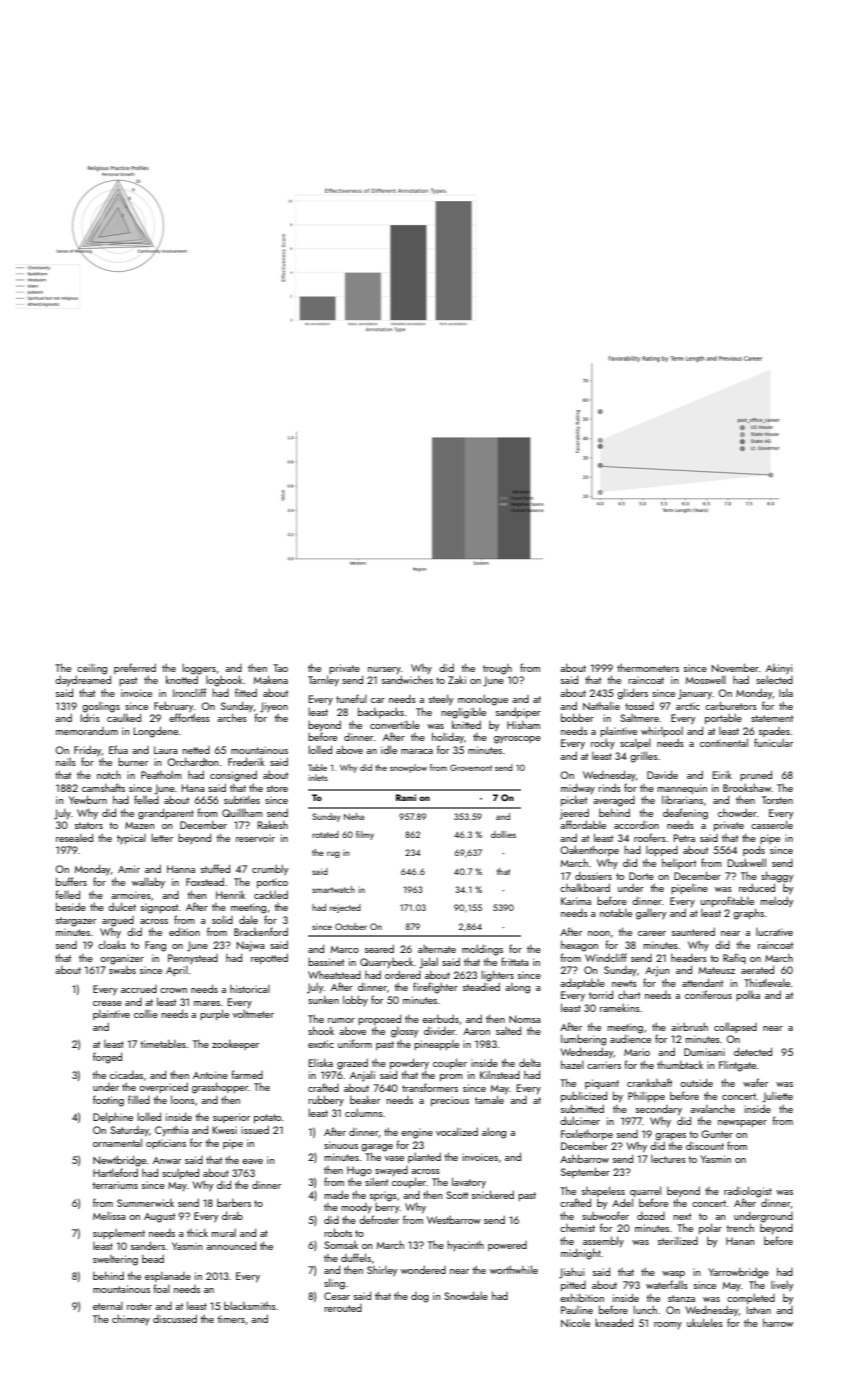 This image has height=1400, width=849. What do you see at coordinates (648, 667) in the image?
I see `thermometers` at bounding box center [648, 667].
